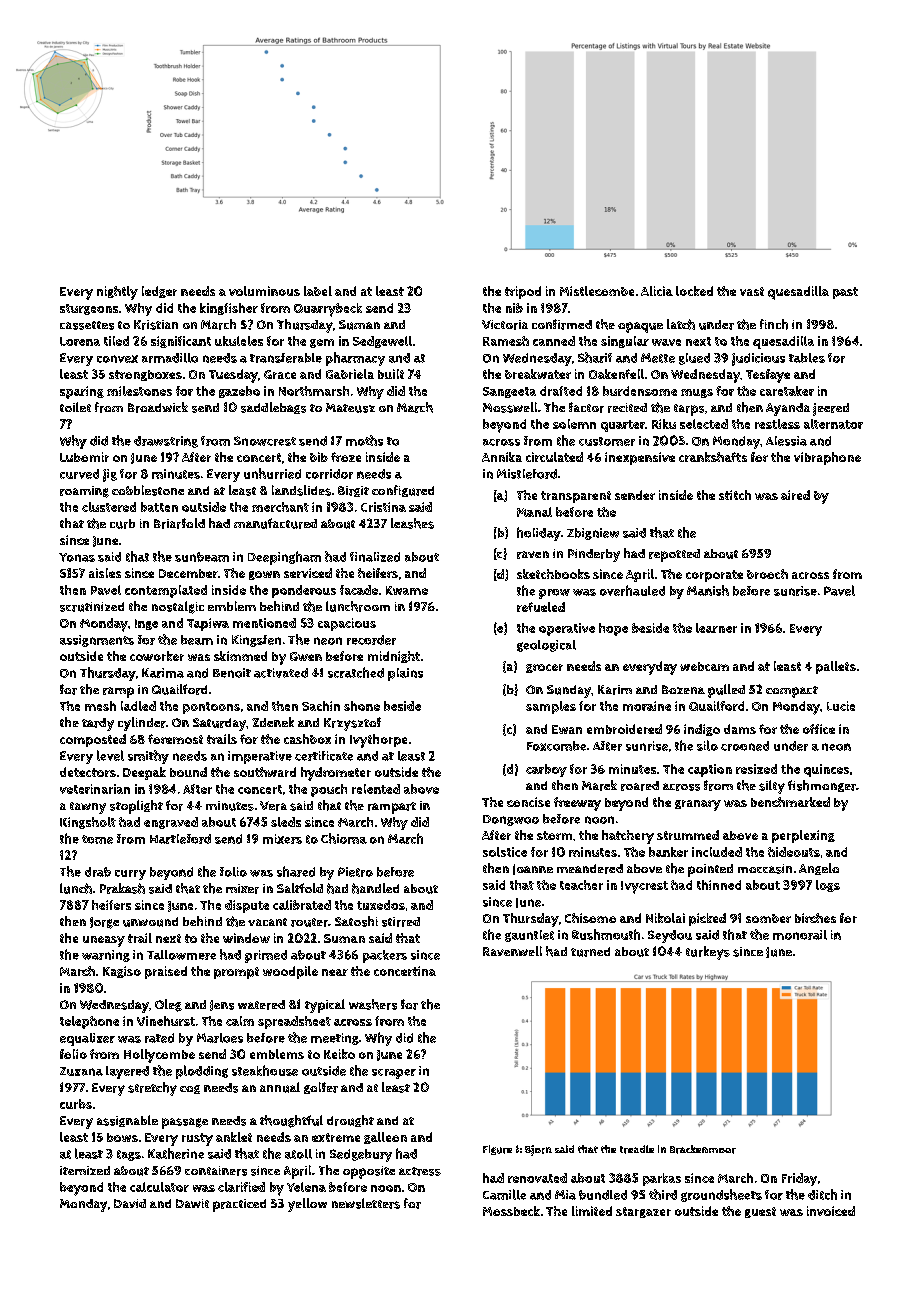  What do you see at coordinates (752, 291) in the screenshot?
I see `vast` at bounding box center [752, 291].
